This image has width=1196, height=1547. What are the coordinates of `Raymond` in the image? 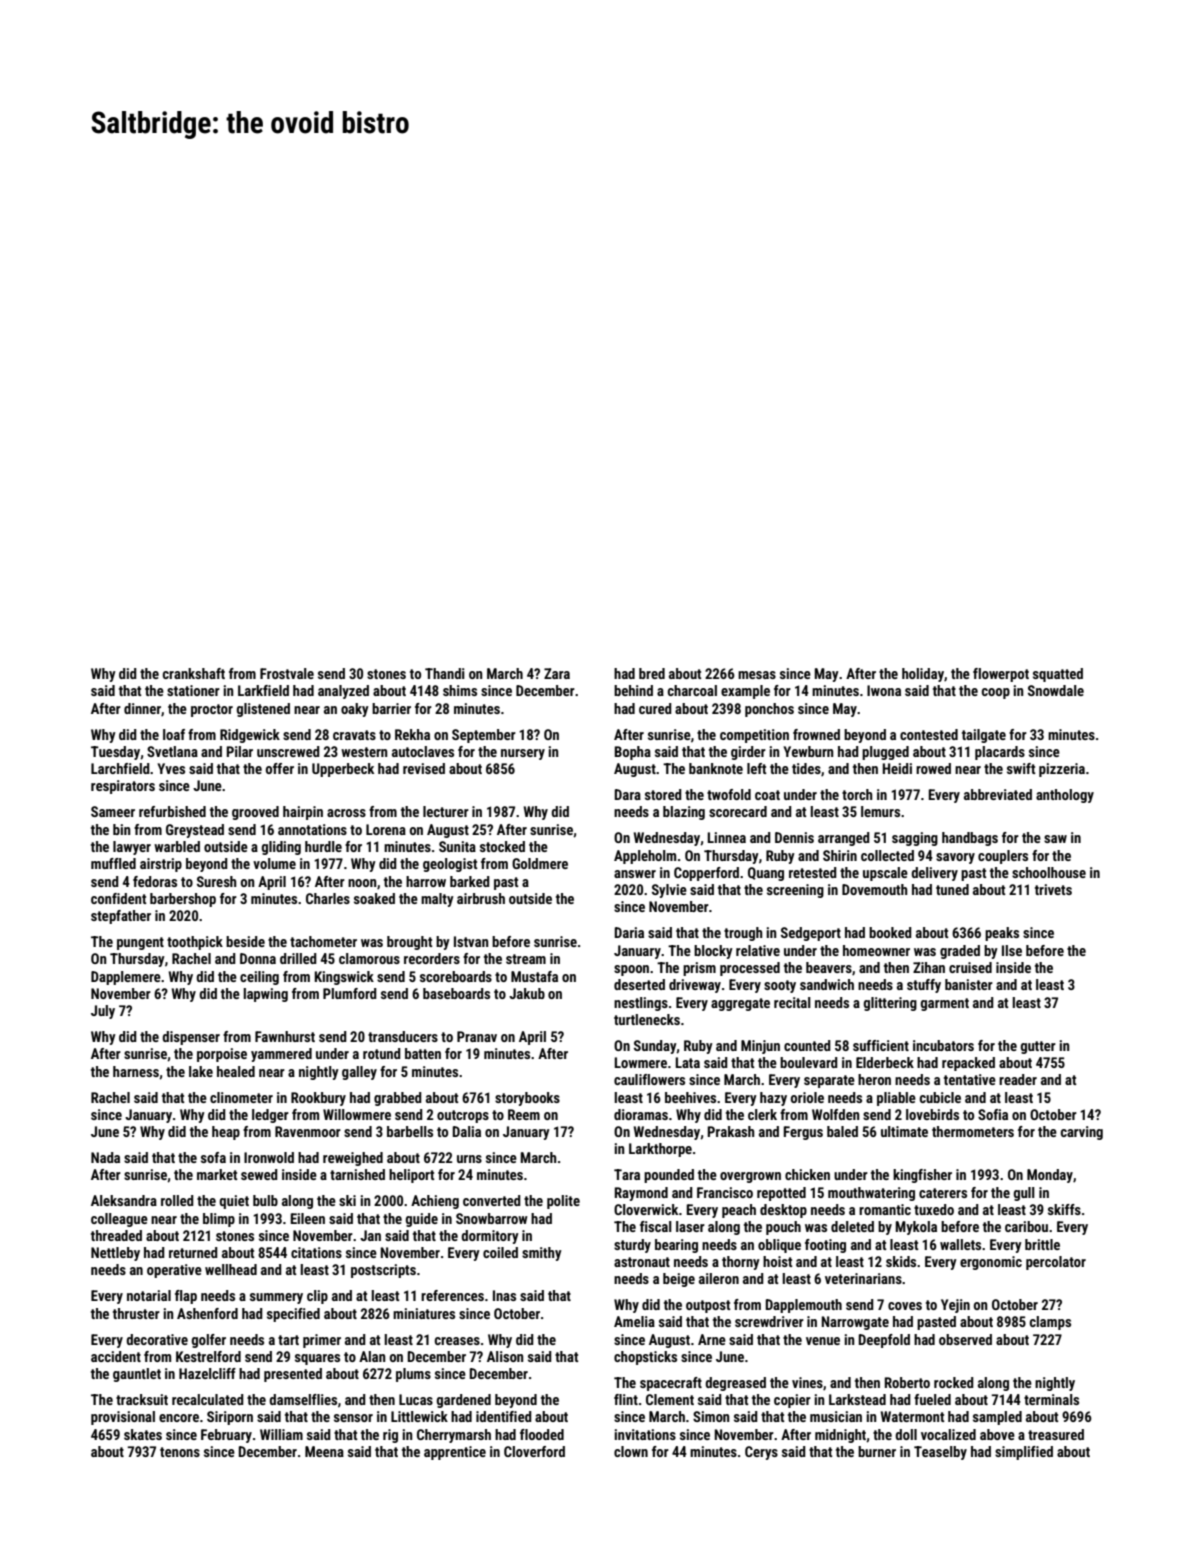 It's located at (641, 1194).
